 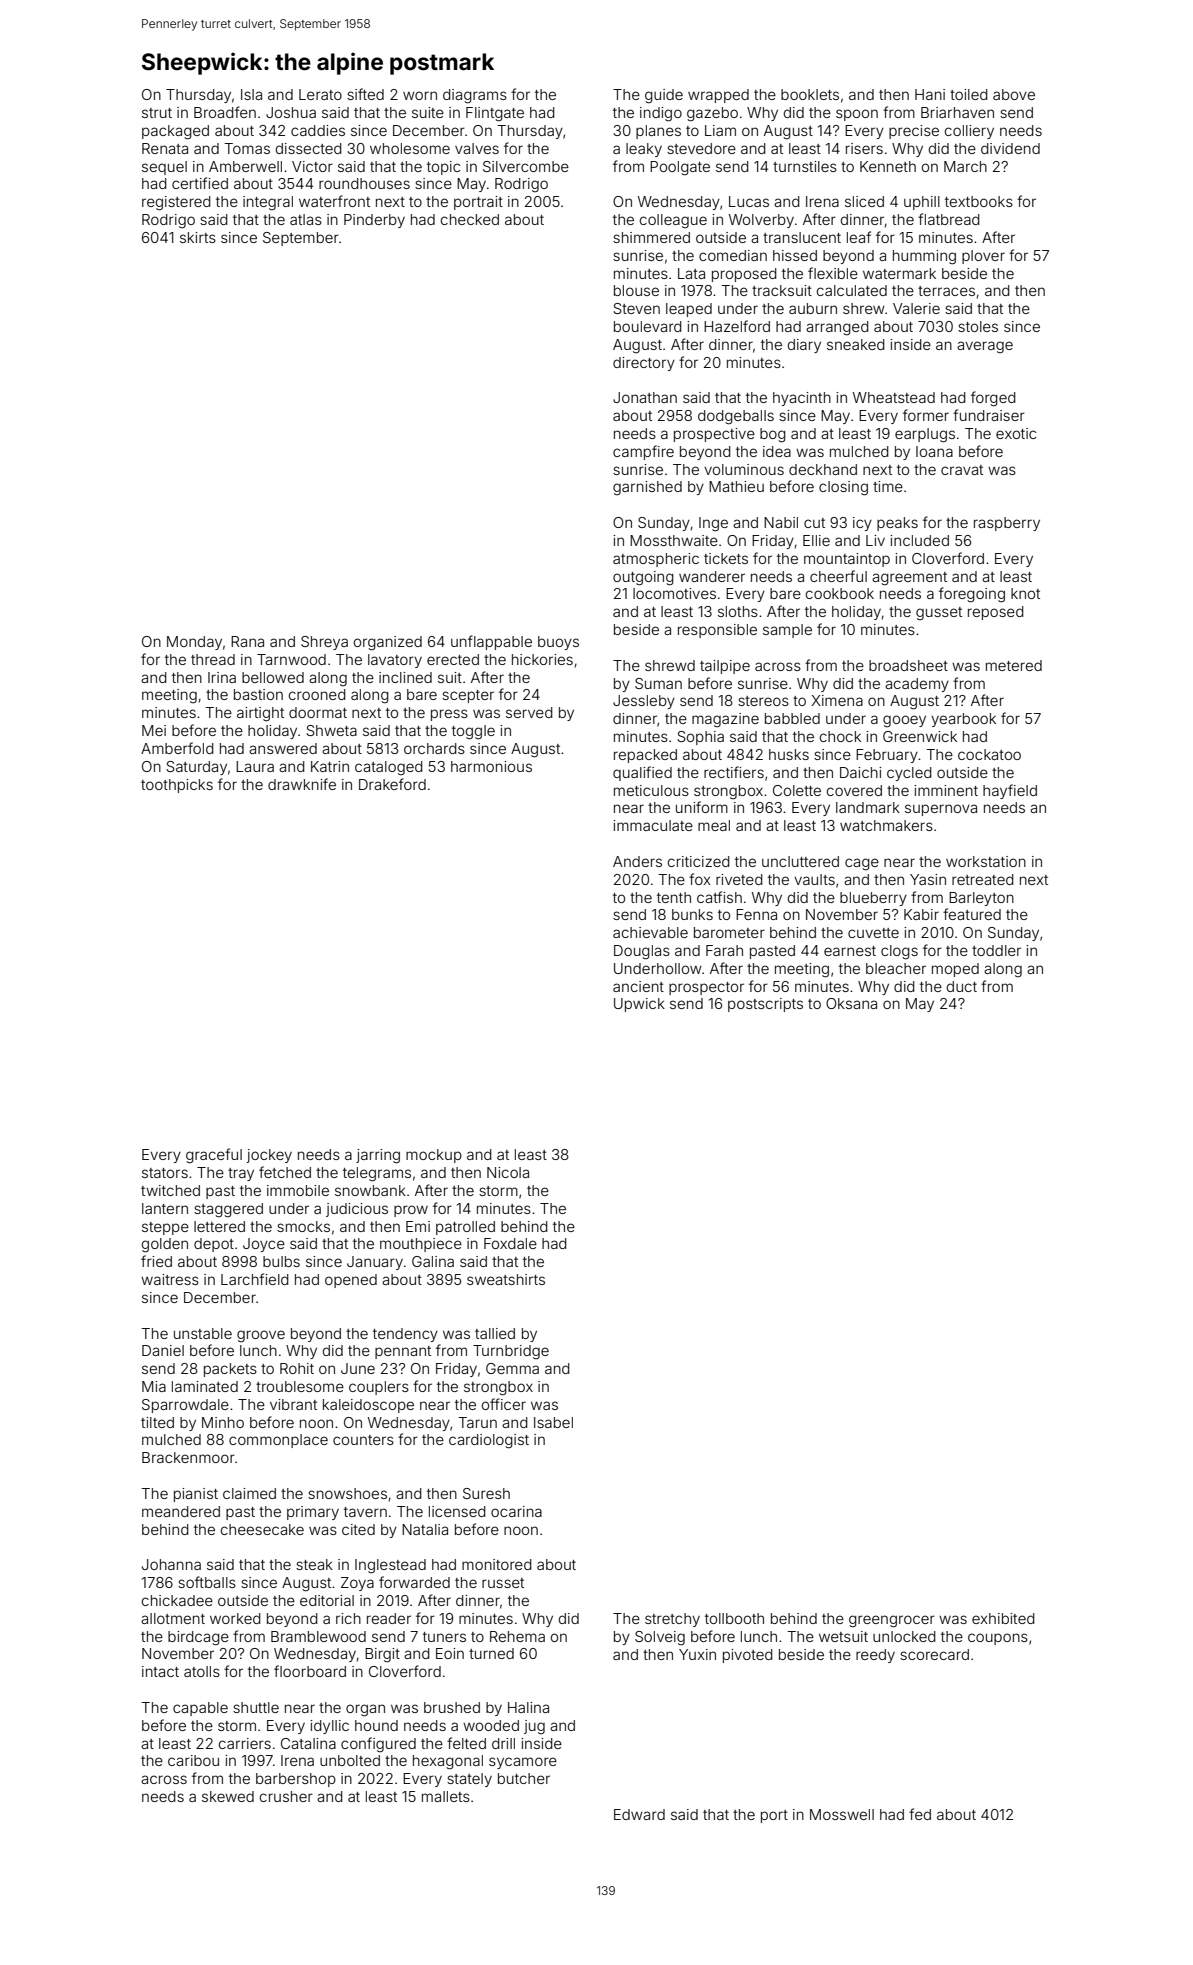 What do you see at coordinates (235, 1618) in the screenshot?
I see `worked` at bounding box center [235, 1618].
